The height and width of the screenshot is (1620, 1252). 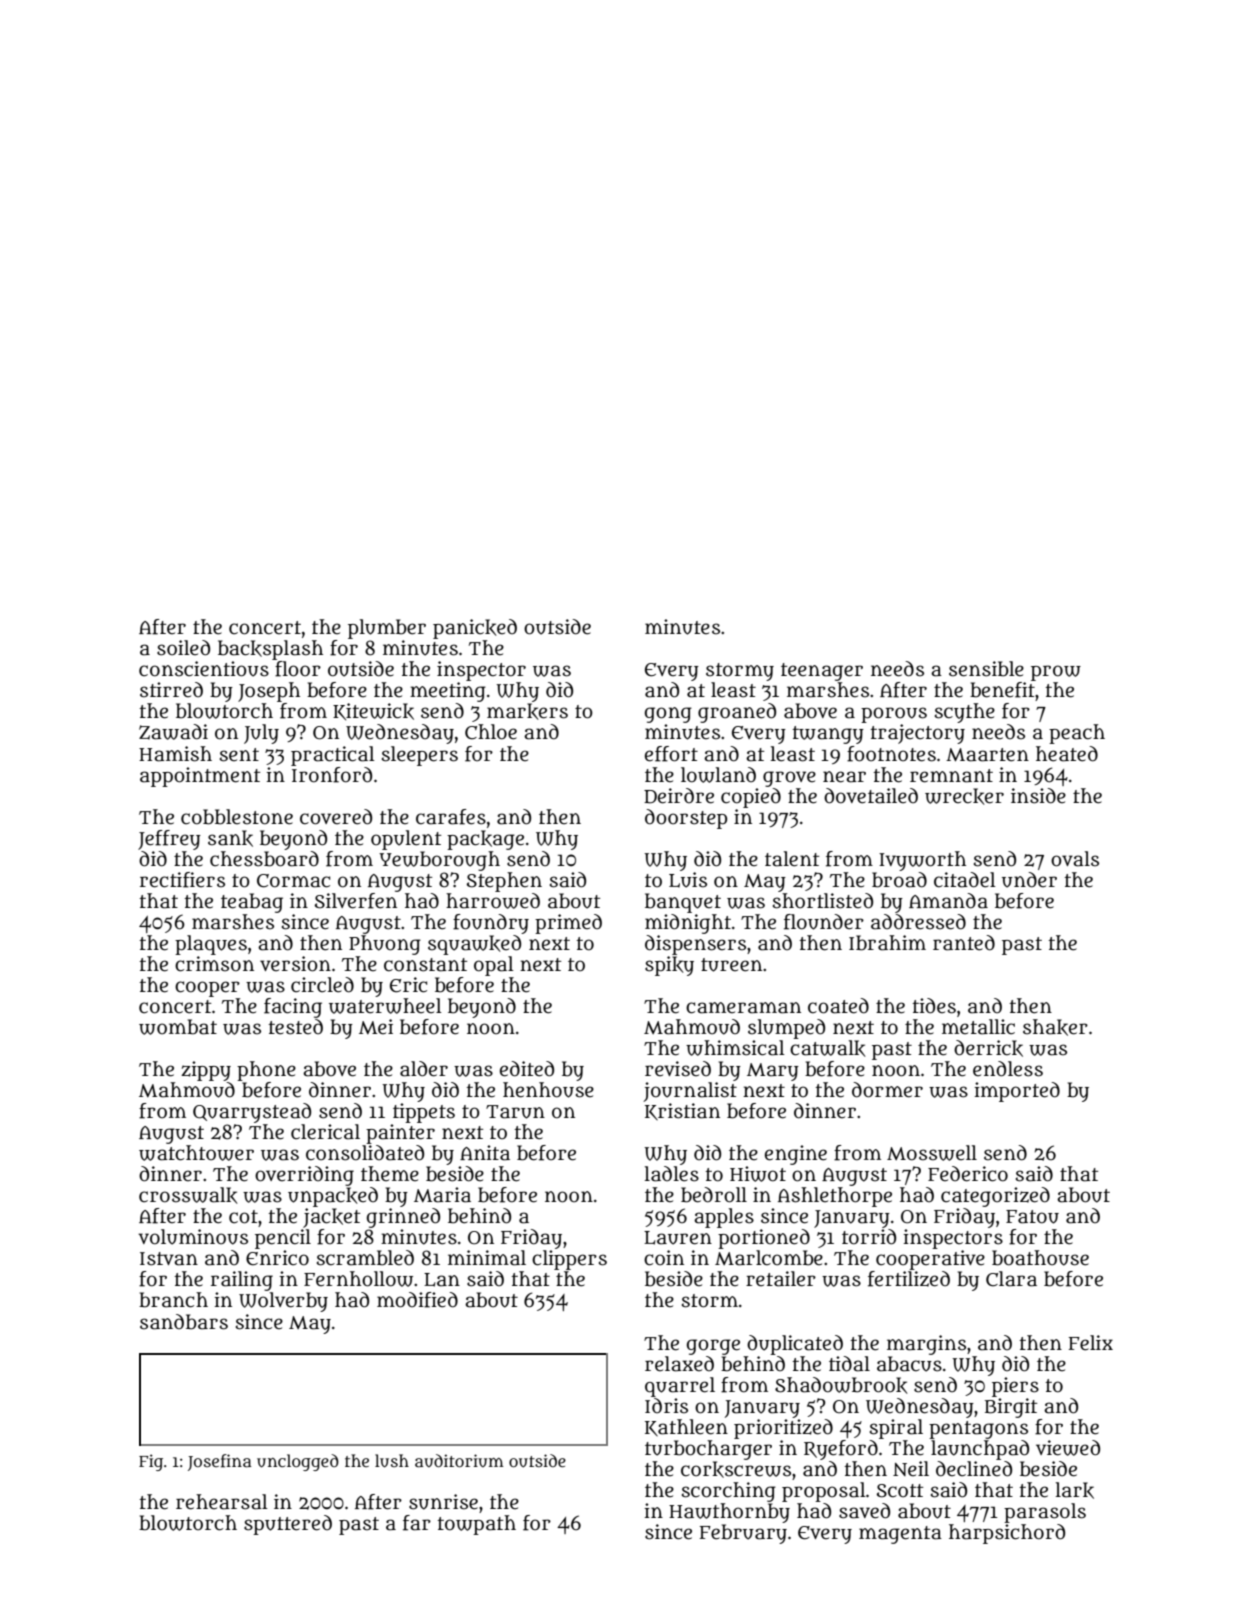 I want to click on imported, so click(x=1017, y=1092).
